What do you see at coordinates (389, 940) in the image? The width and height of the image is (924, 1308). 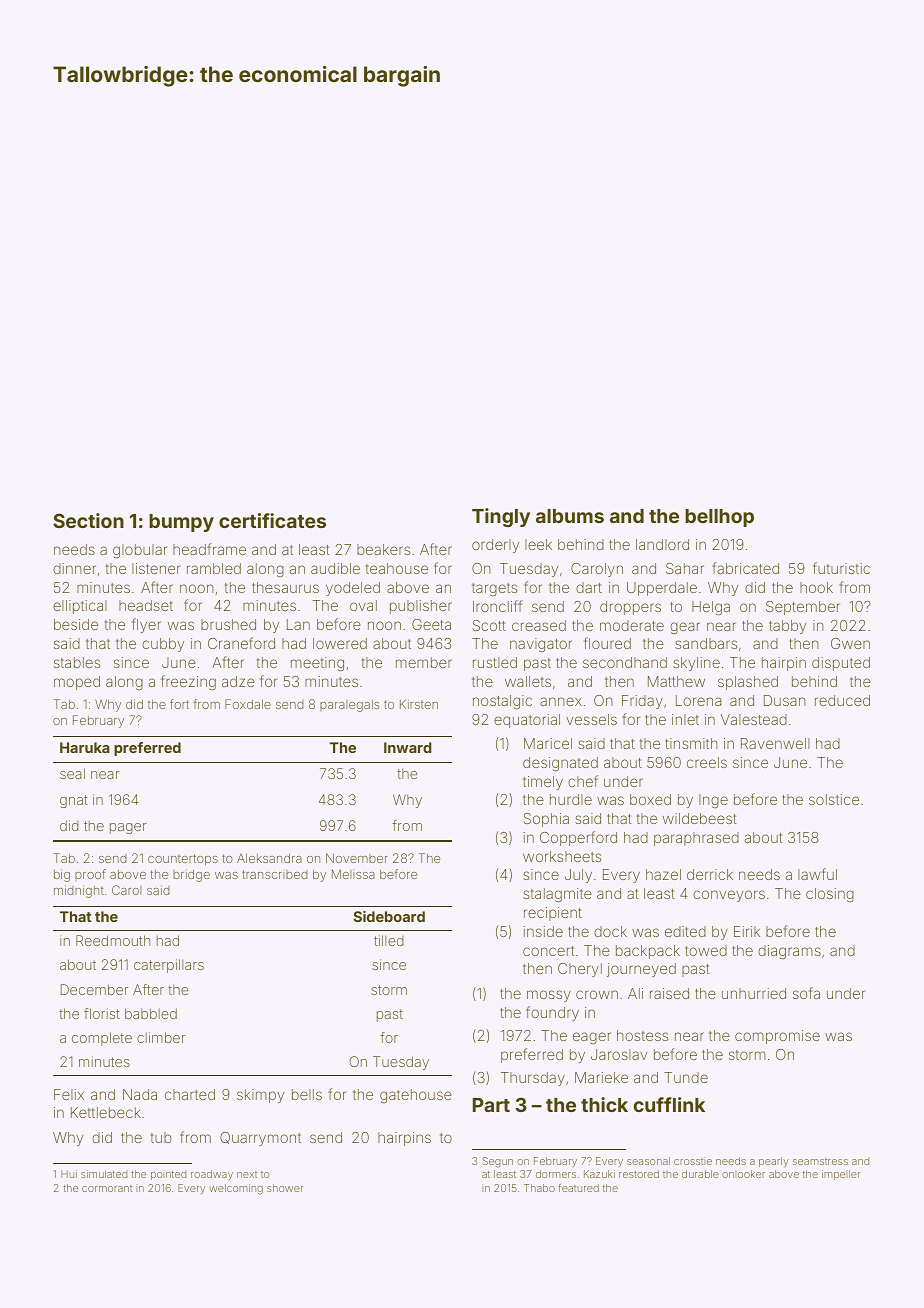 I see `tilled` at bounding box center [389, 940].
